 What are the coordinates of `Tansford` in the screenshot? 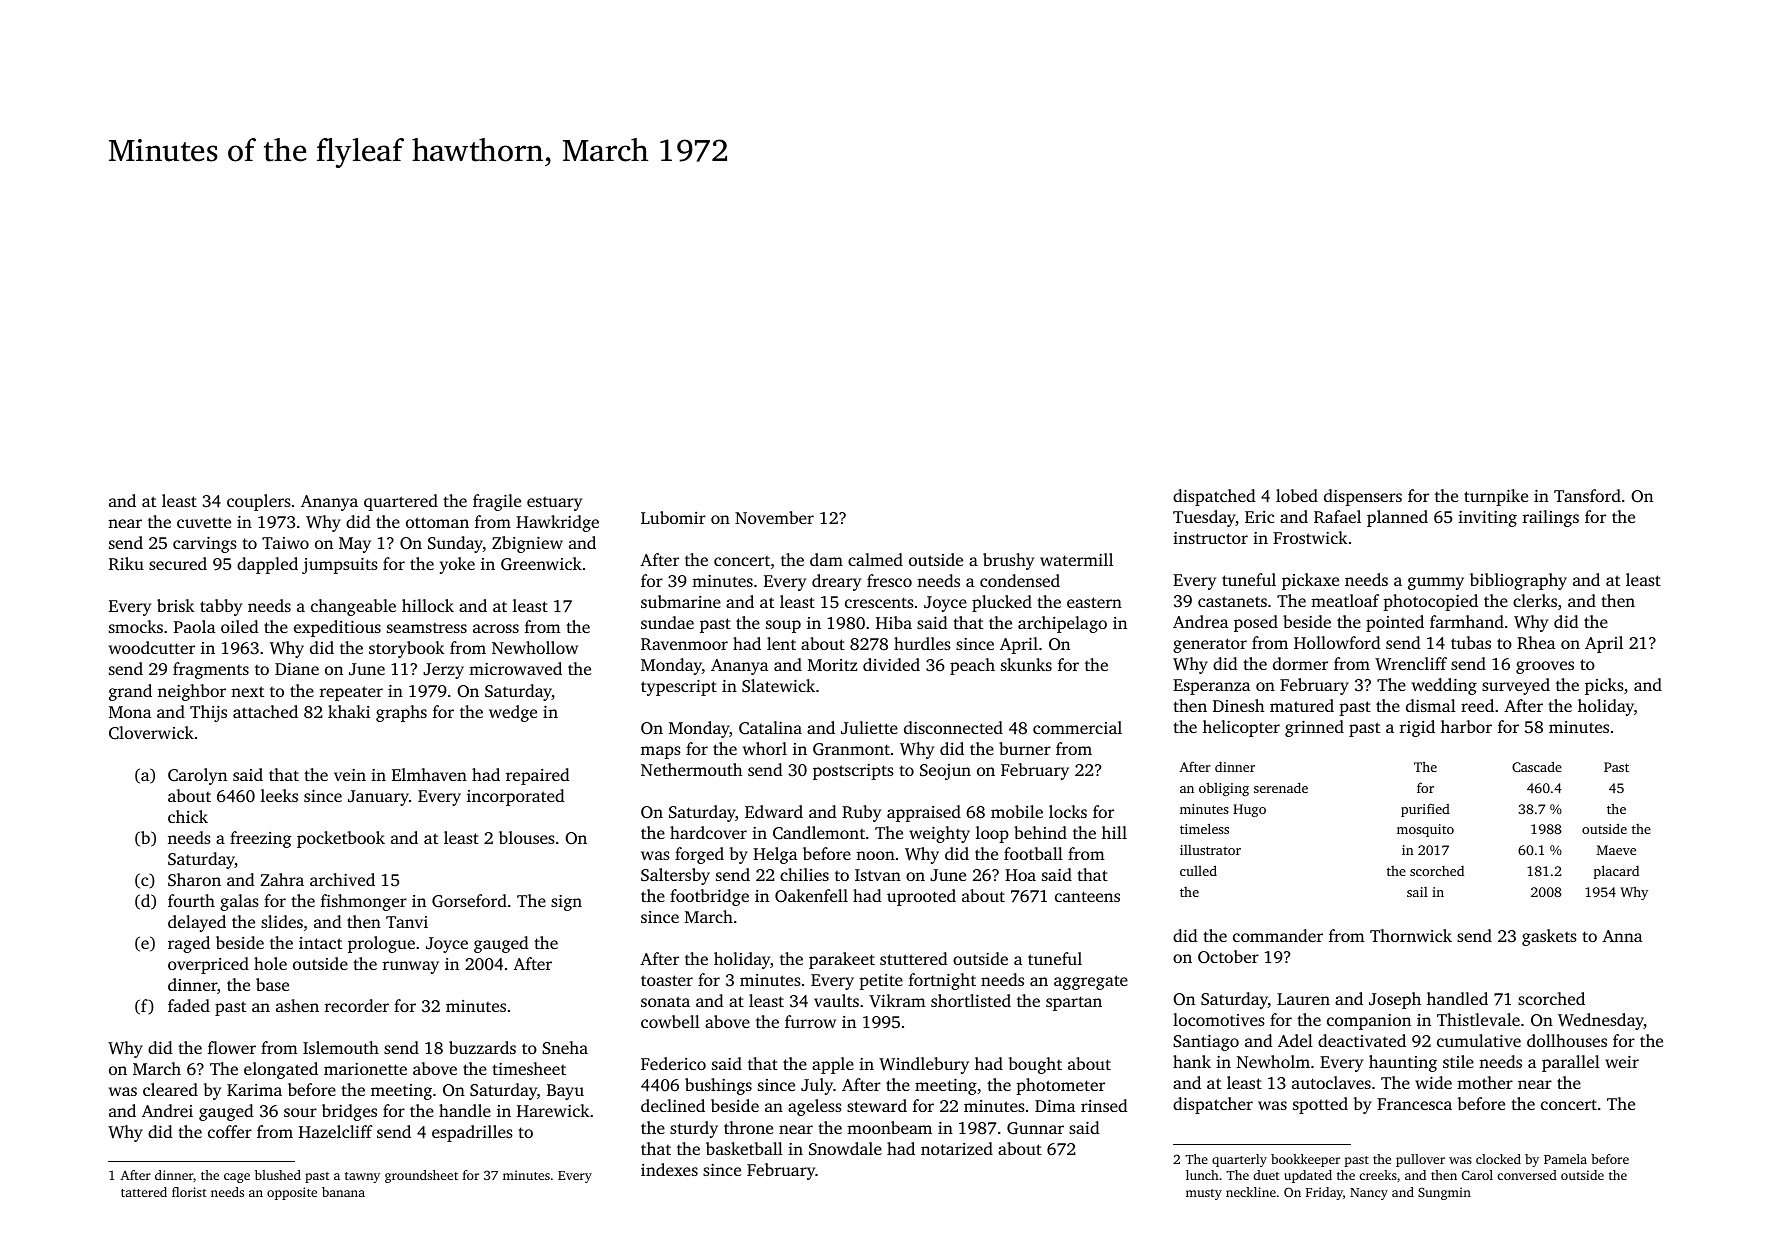 It's located at (1587, 495).
